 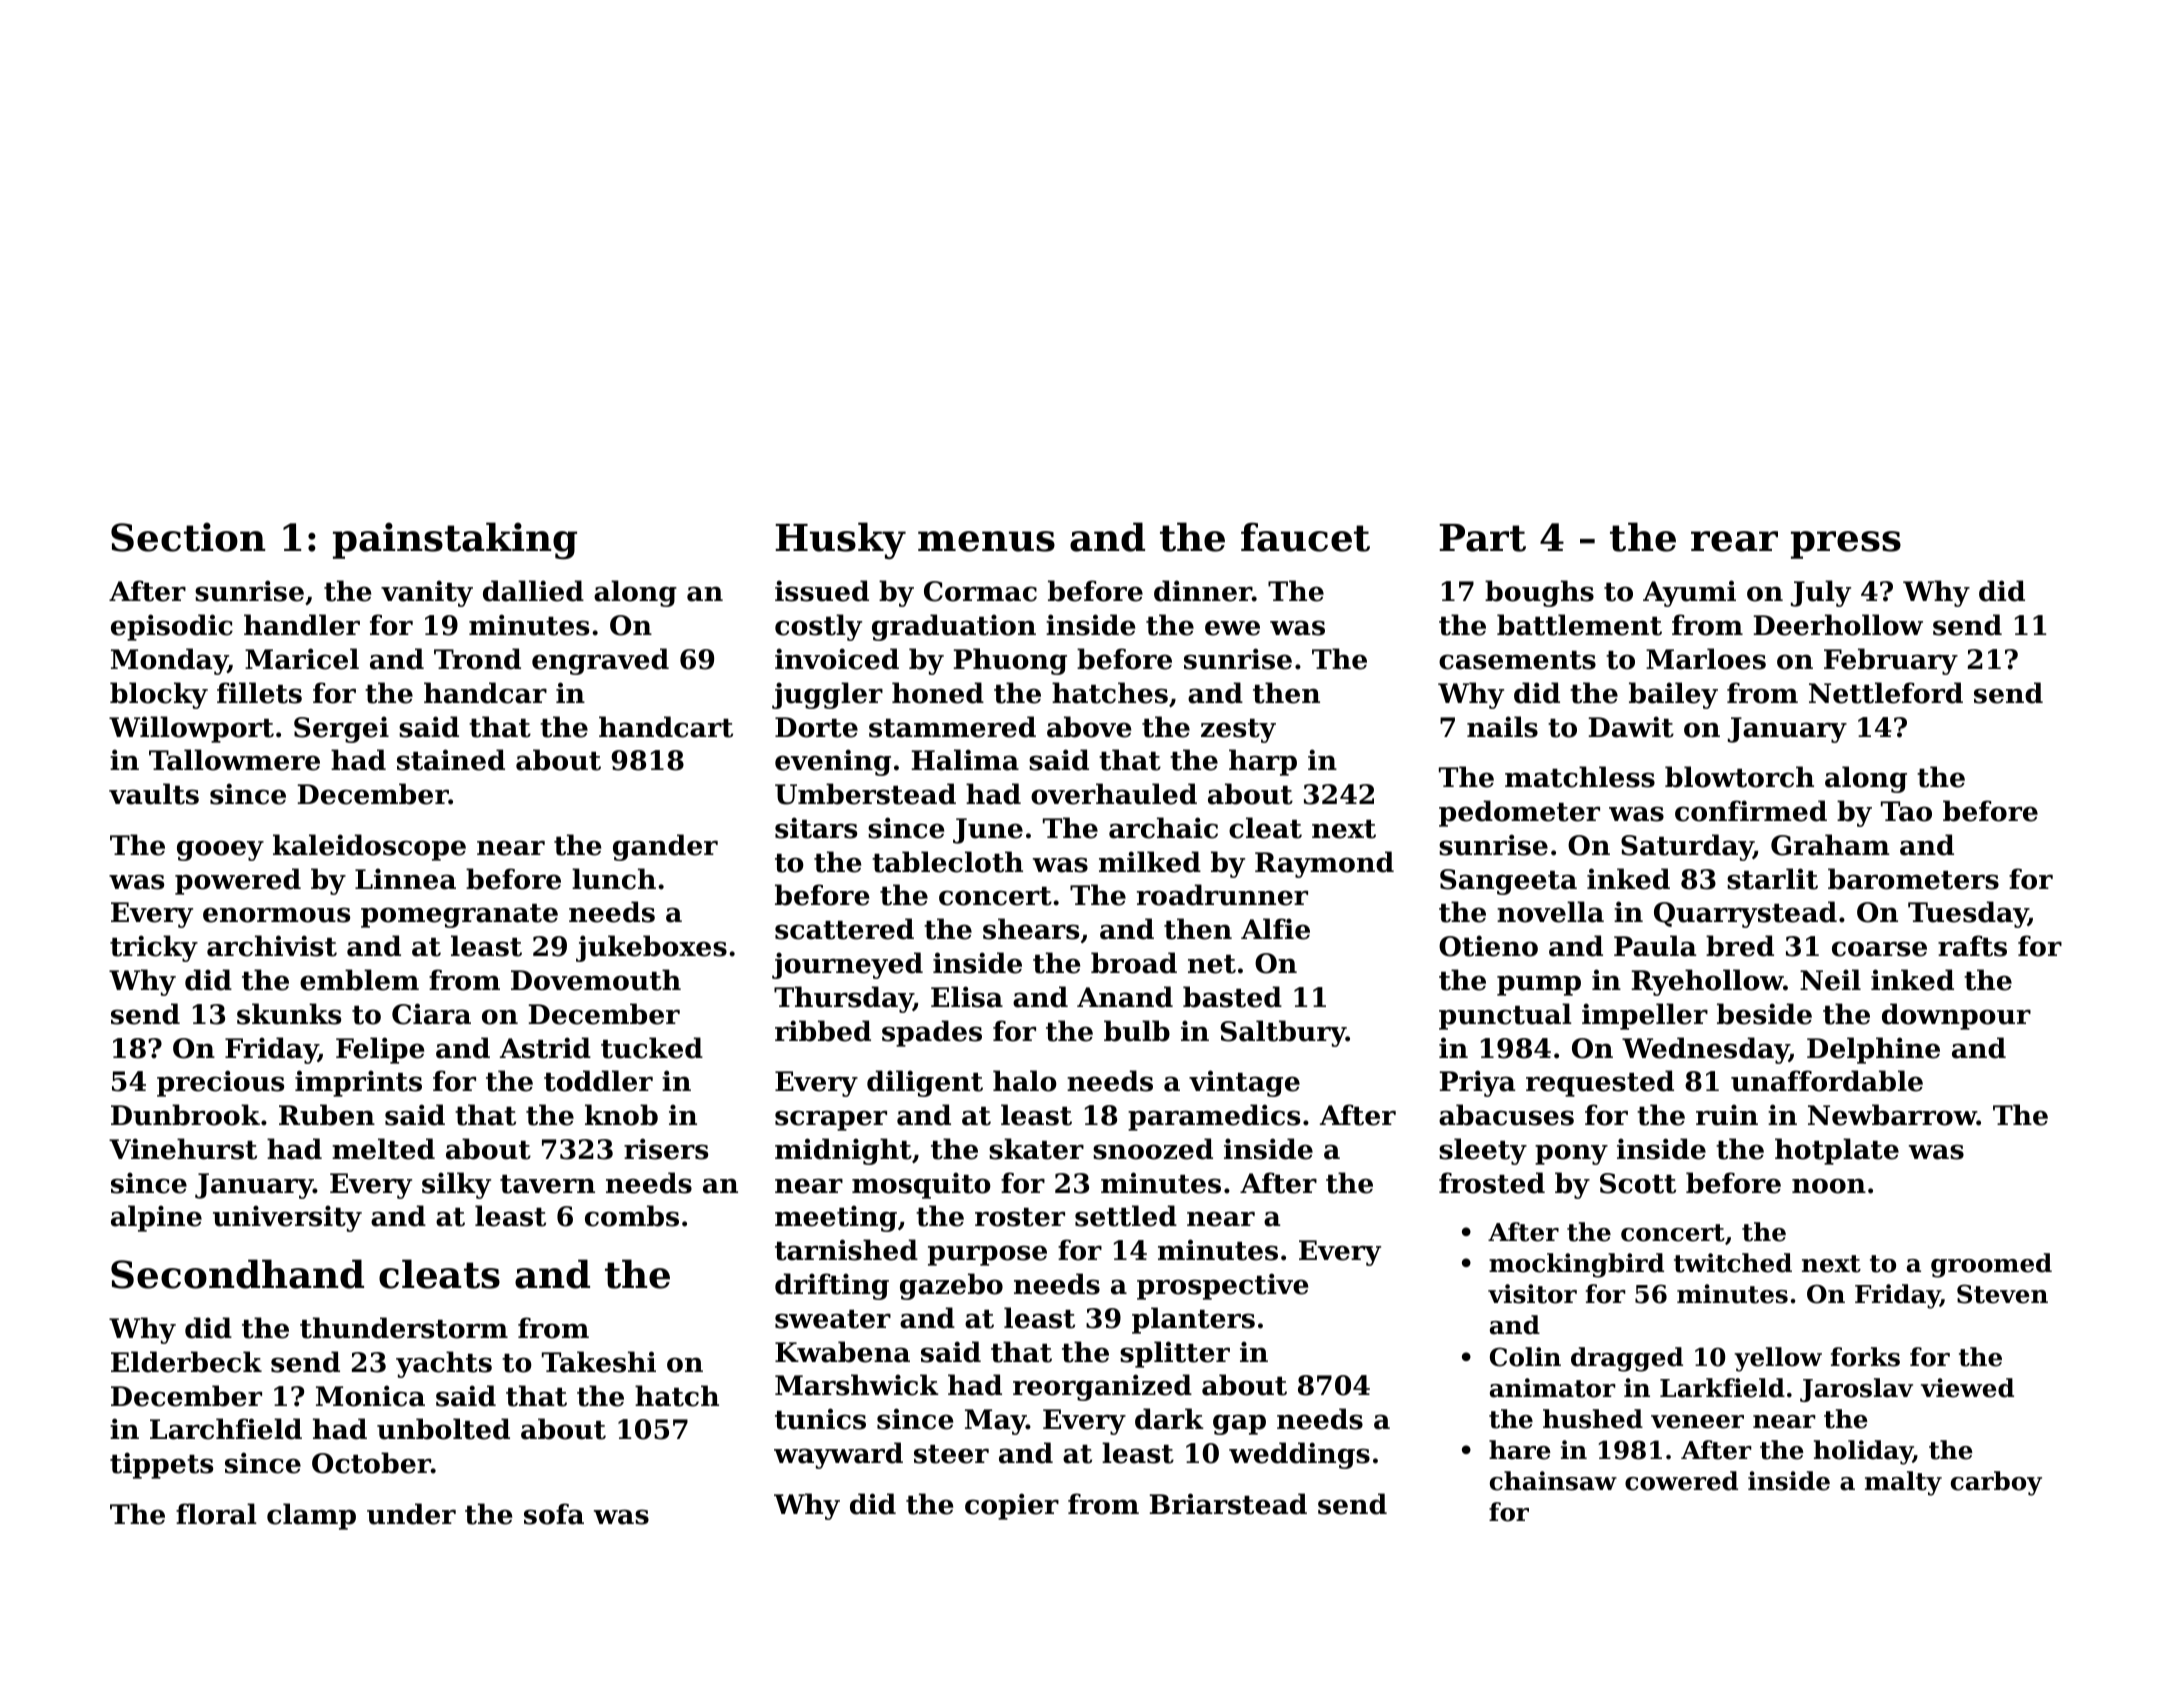 What do you see at coordinates (1733, 1263) in the document?
I see `twitched` at bounding box center [1733, 1263].
